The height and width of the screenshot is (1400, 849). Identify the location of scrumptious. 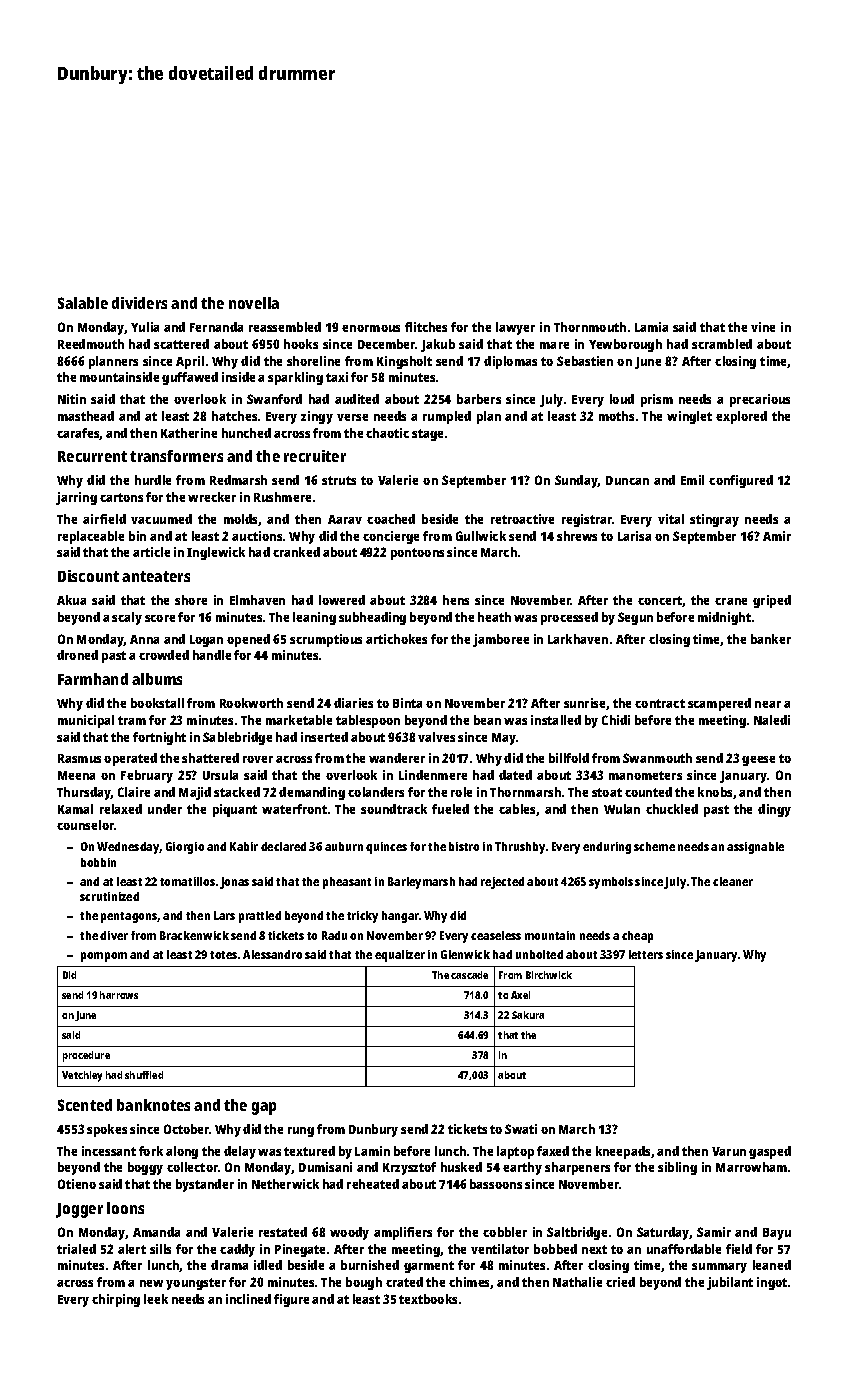
(326, 640).
